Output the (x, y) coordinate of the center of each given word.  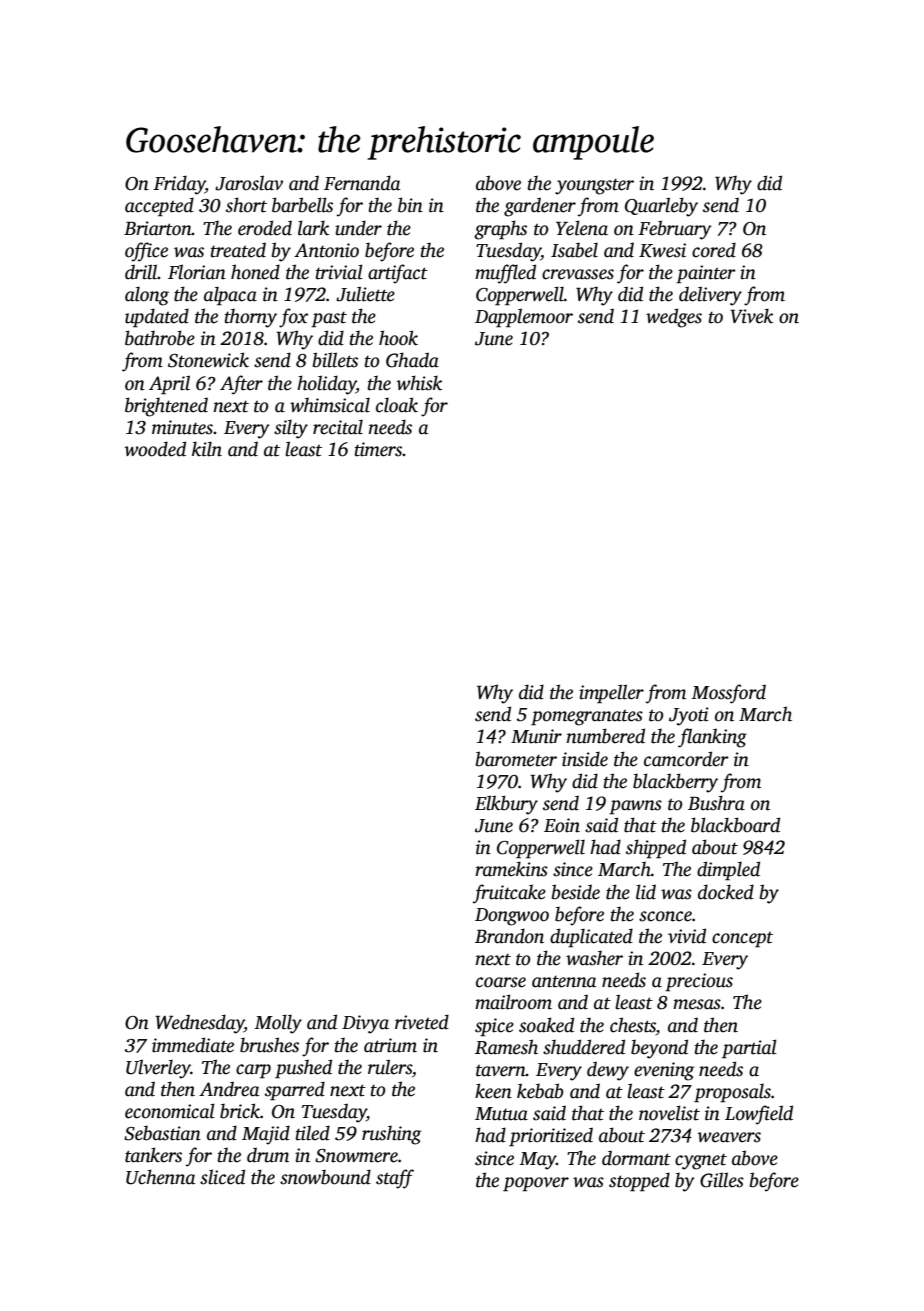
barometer (516, 759)
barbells (302, 205)
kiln (207, 449)
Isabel (574, 250)
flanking (712, 738)
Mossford (728, 694)
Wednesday (199, 1024)
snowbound (325, 1177)
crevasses (578, 274)
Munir (536, 736)
